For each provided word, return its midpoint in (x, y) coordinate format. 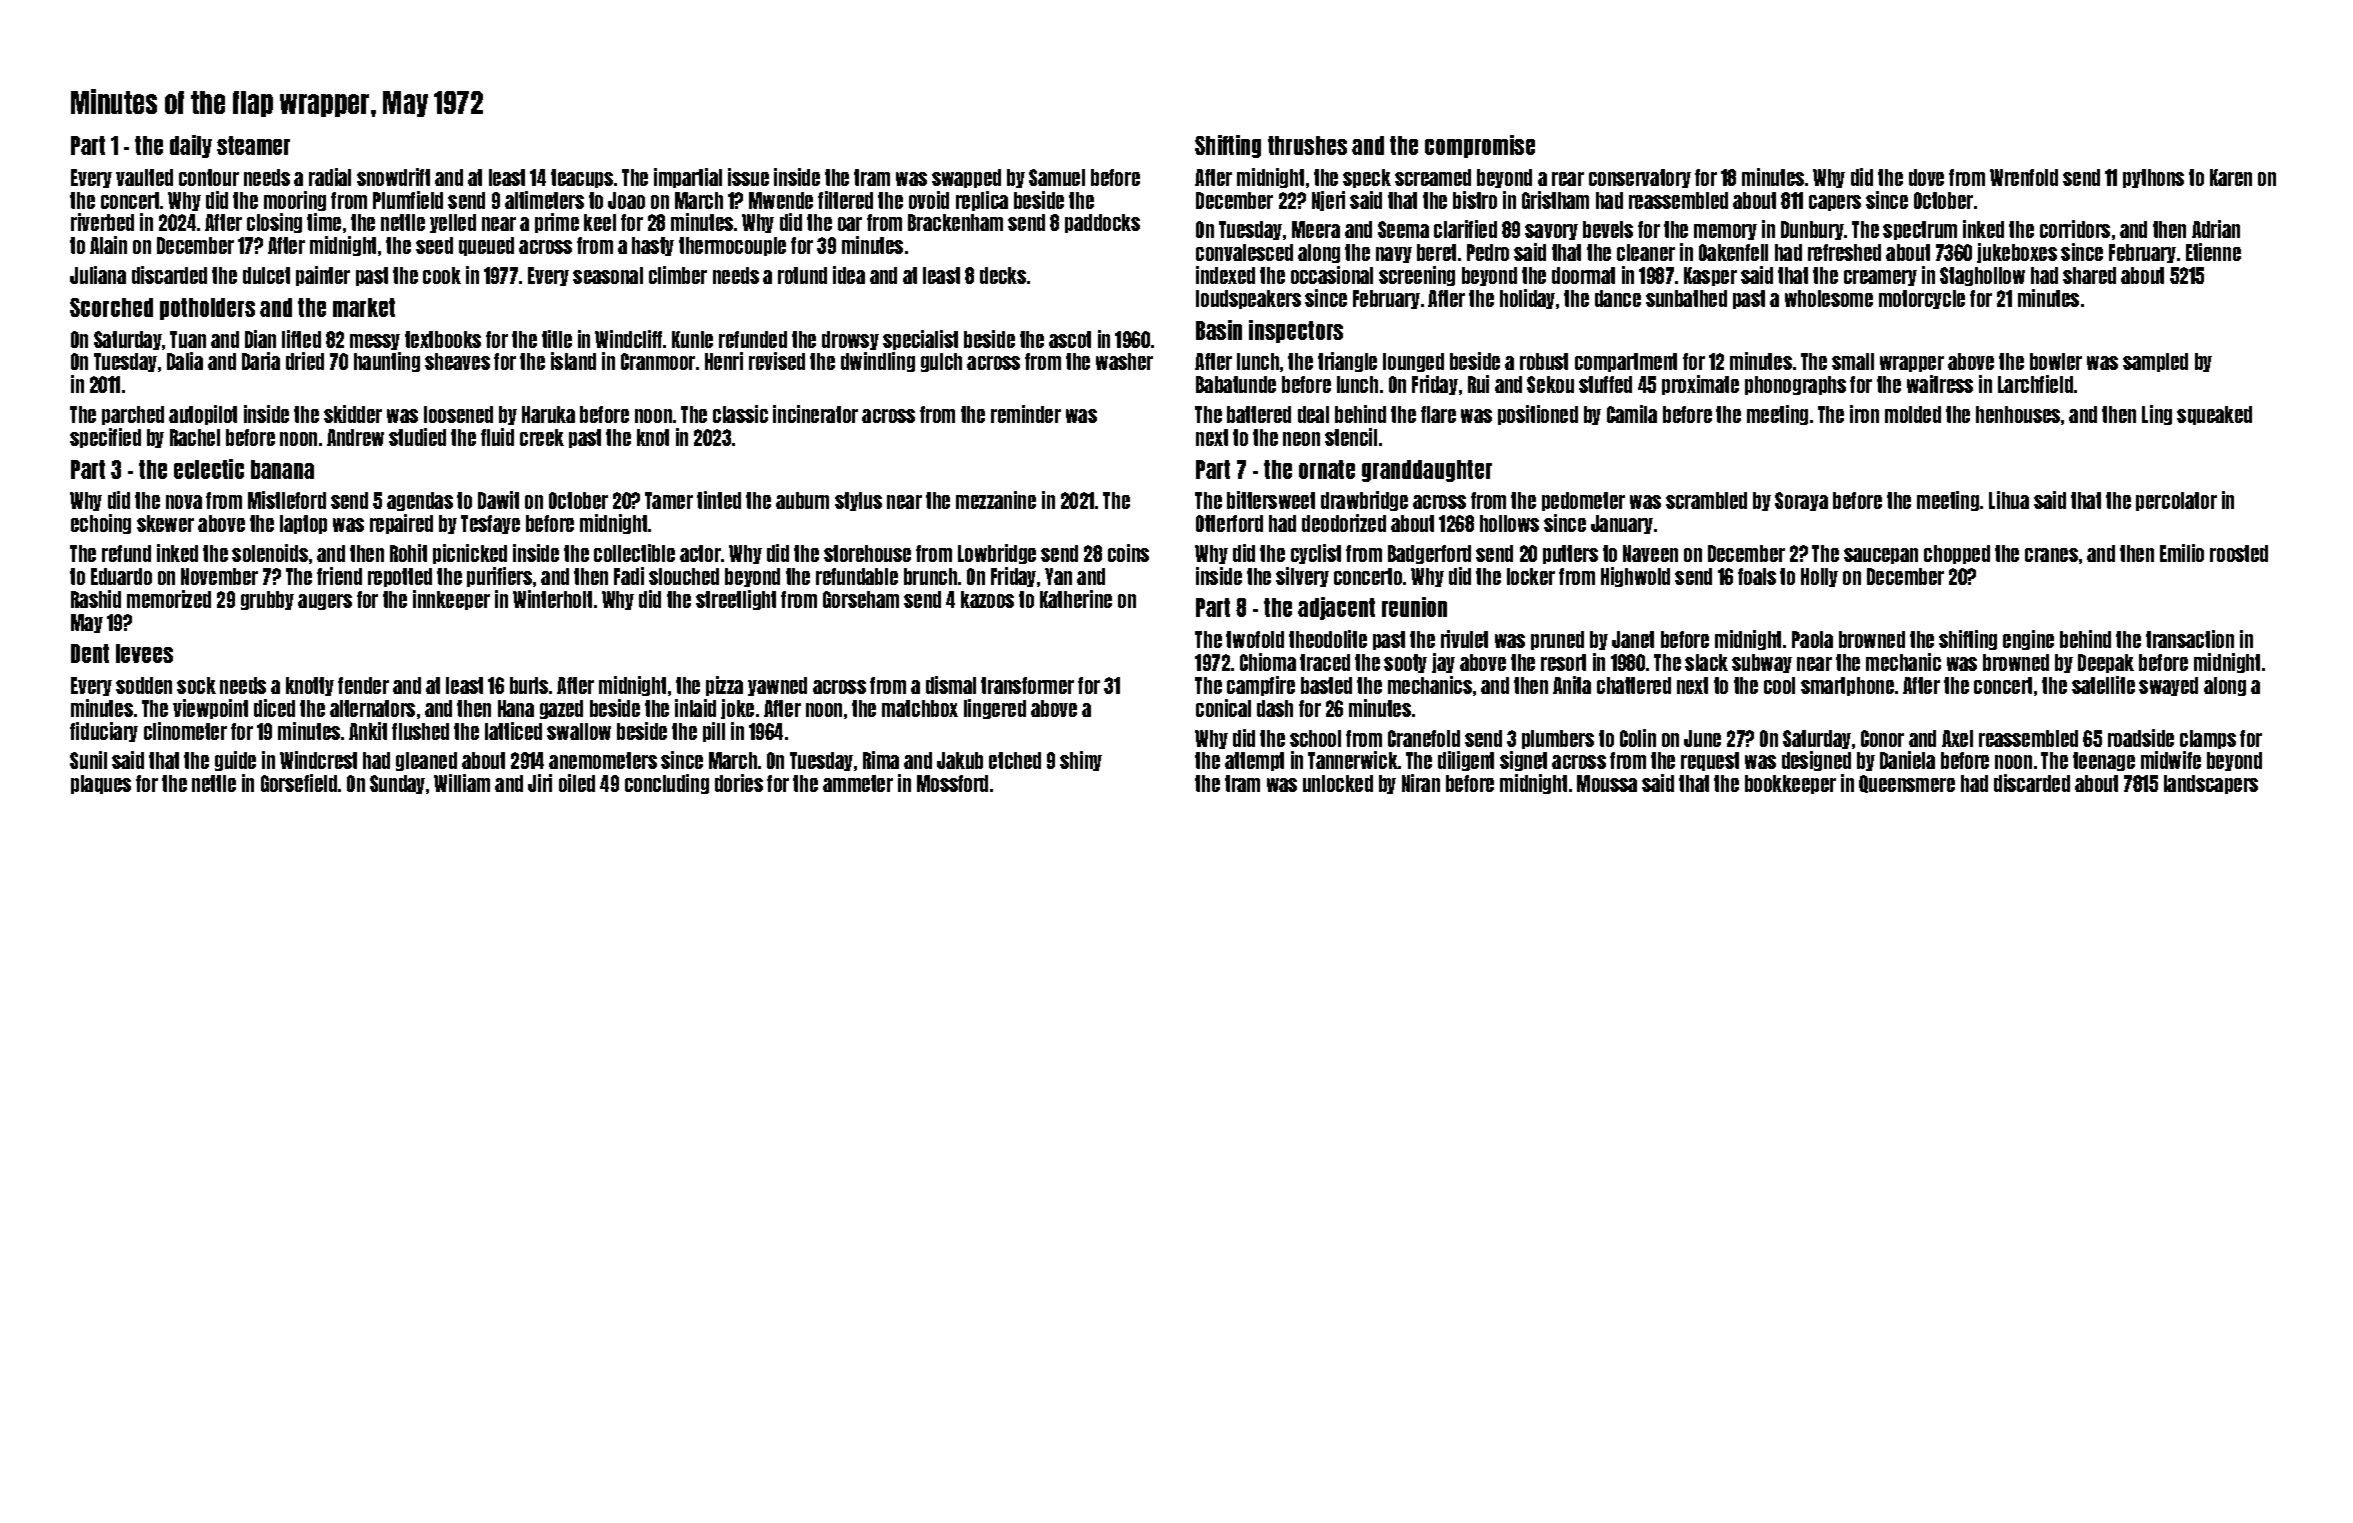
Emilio (2182, 553)
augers (325, 602)
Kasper (1710, 276)
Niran (1421, 783)
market (364, 307)
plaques (101, 784)
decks (1003, 275)
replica (982, 201)
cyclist (1316, 554)
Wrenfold (2024, 177)
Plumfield (408, 200)
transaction (2190, 639)
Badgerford (1429, 554)
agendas (420, 501)
